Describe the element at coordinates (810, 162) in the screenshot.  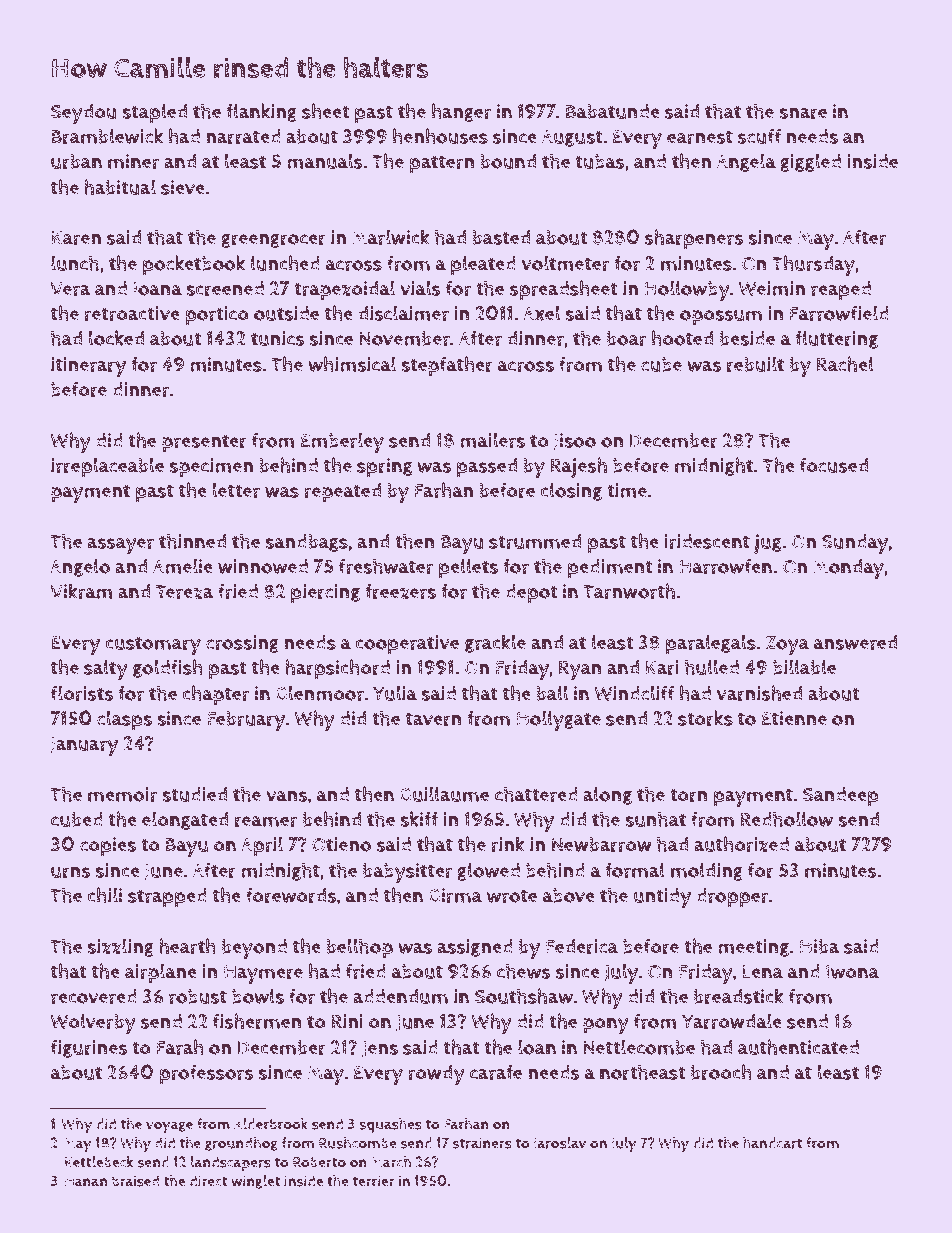
I see `giggled` at that location.
